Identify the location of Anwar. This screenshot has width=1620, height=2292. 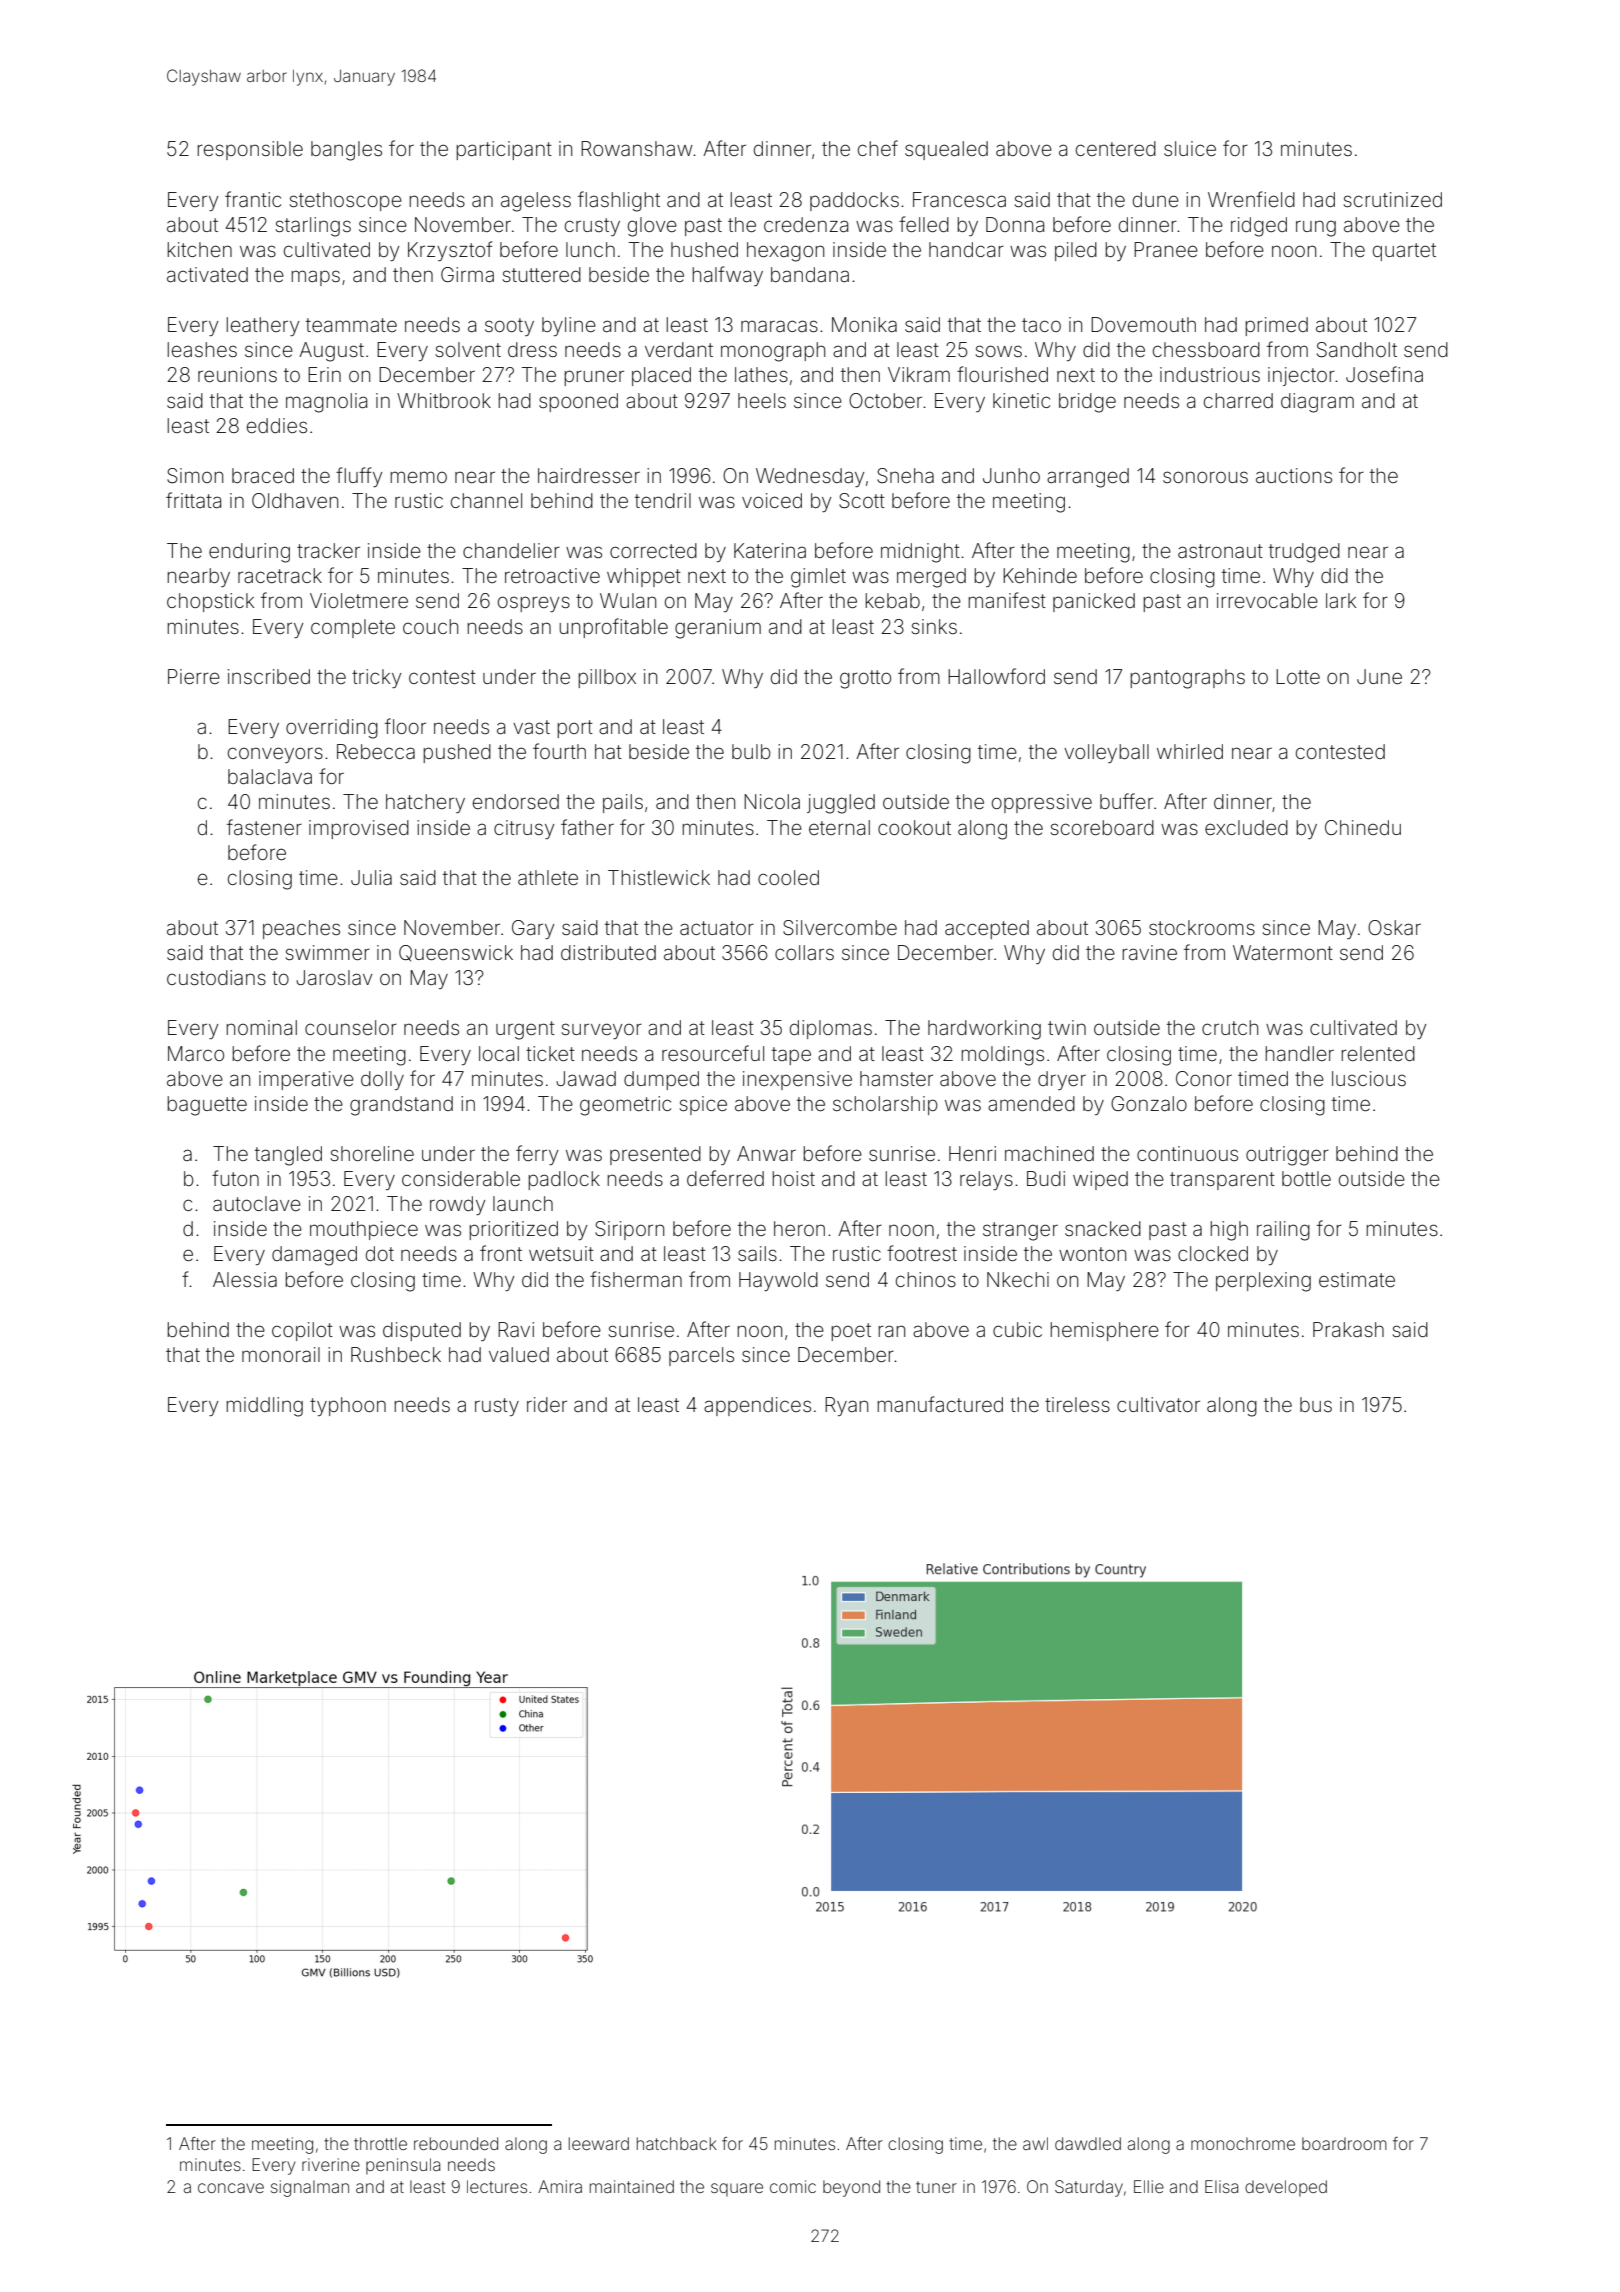
(766, 1153).
